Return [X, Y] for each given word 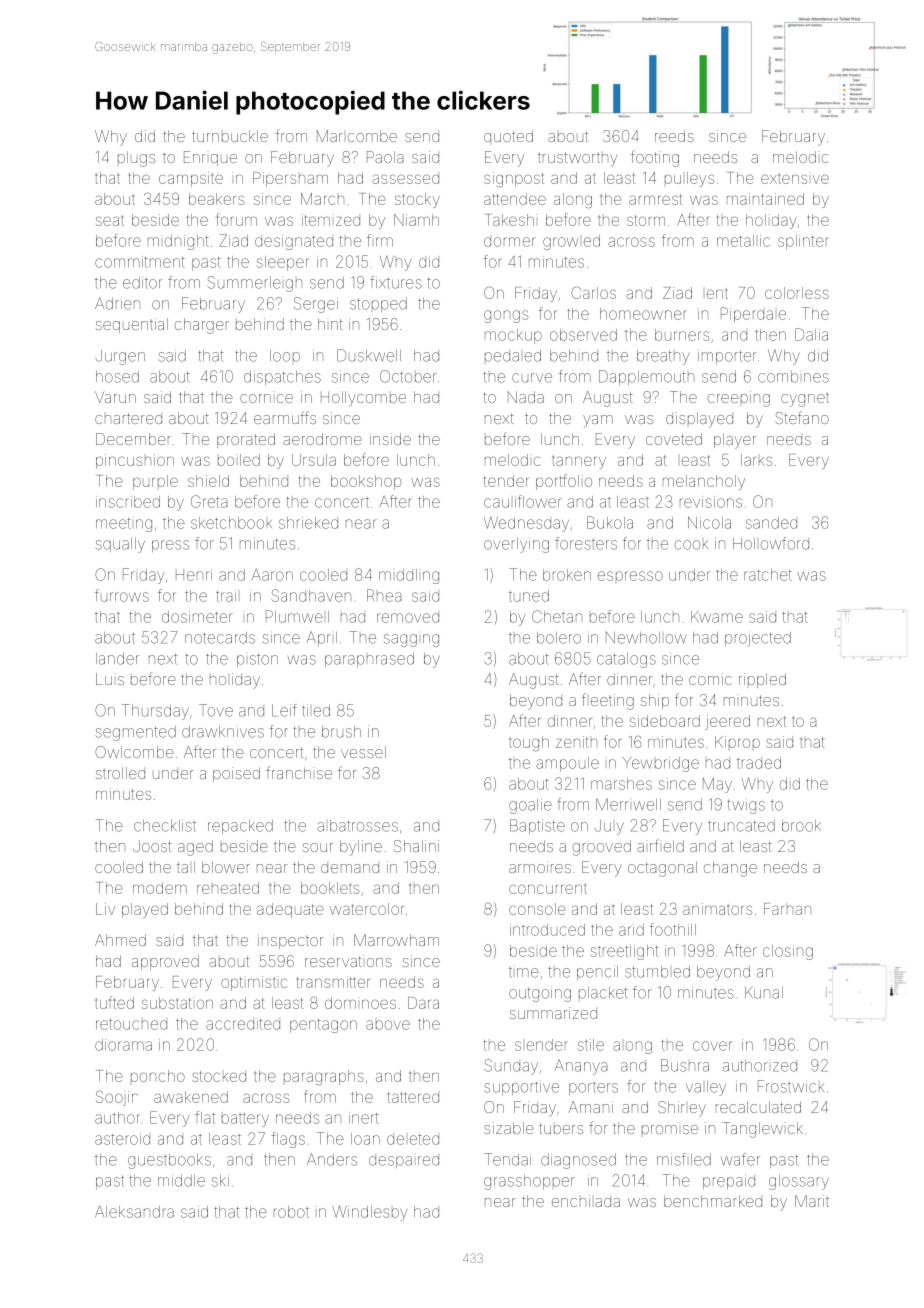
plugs [136, 159]
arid [631, 930]
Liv [105, 909]
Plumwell [297, 616]
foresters [586, 543]
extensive [795, 178]
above [388, 1025]
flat [205, 1117]
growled [571, 242]
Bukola [610, 522]
